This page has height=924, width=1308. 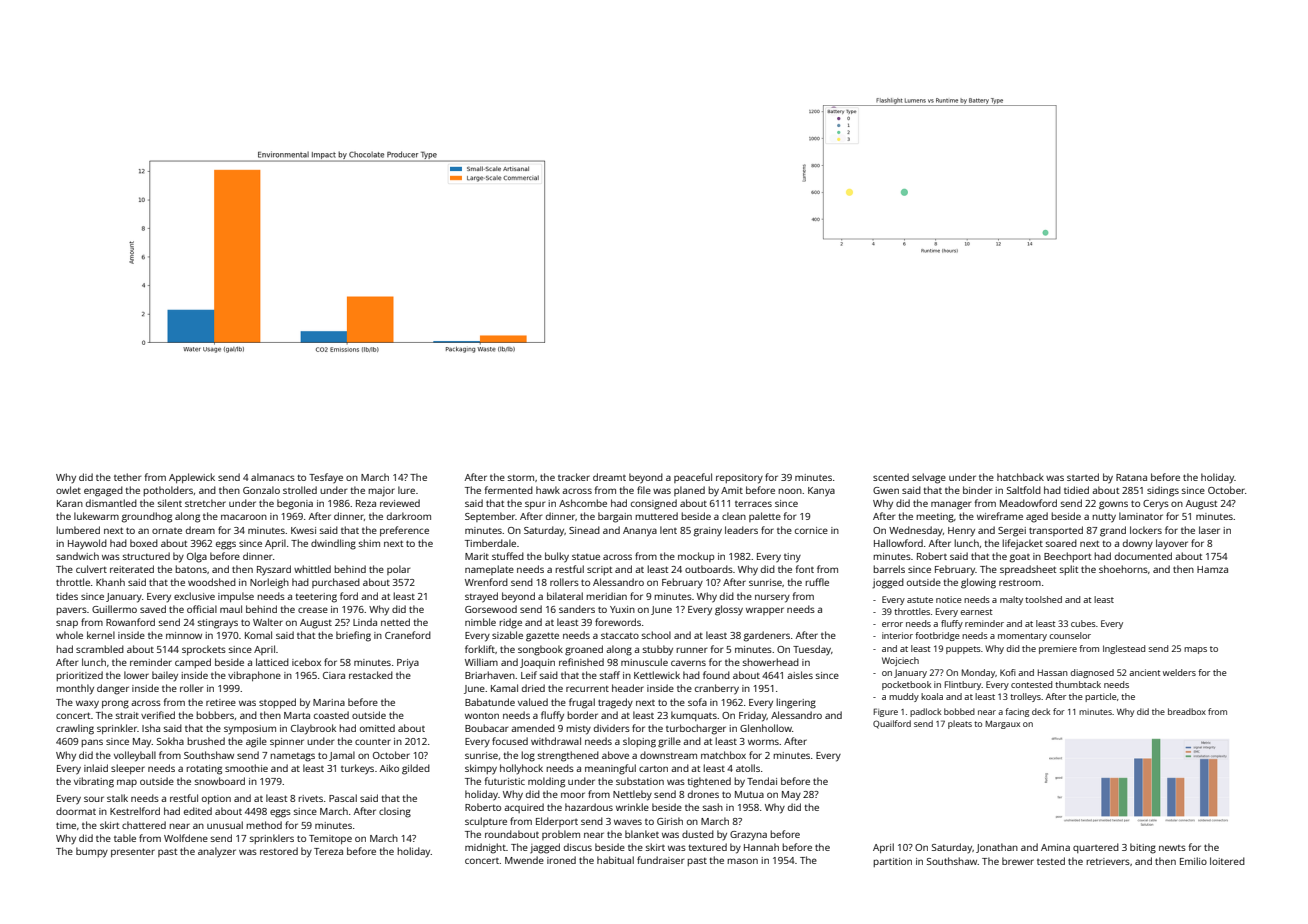 What do you see at coordinates (100, 649) in the page?
I see `scrambled` at bounding box center [100, 649].
